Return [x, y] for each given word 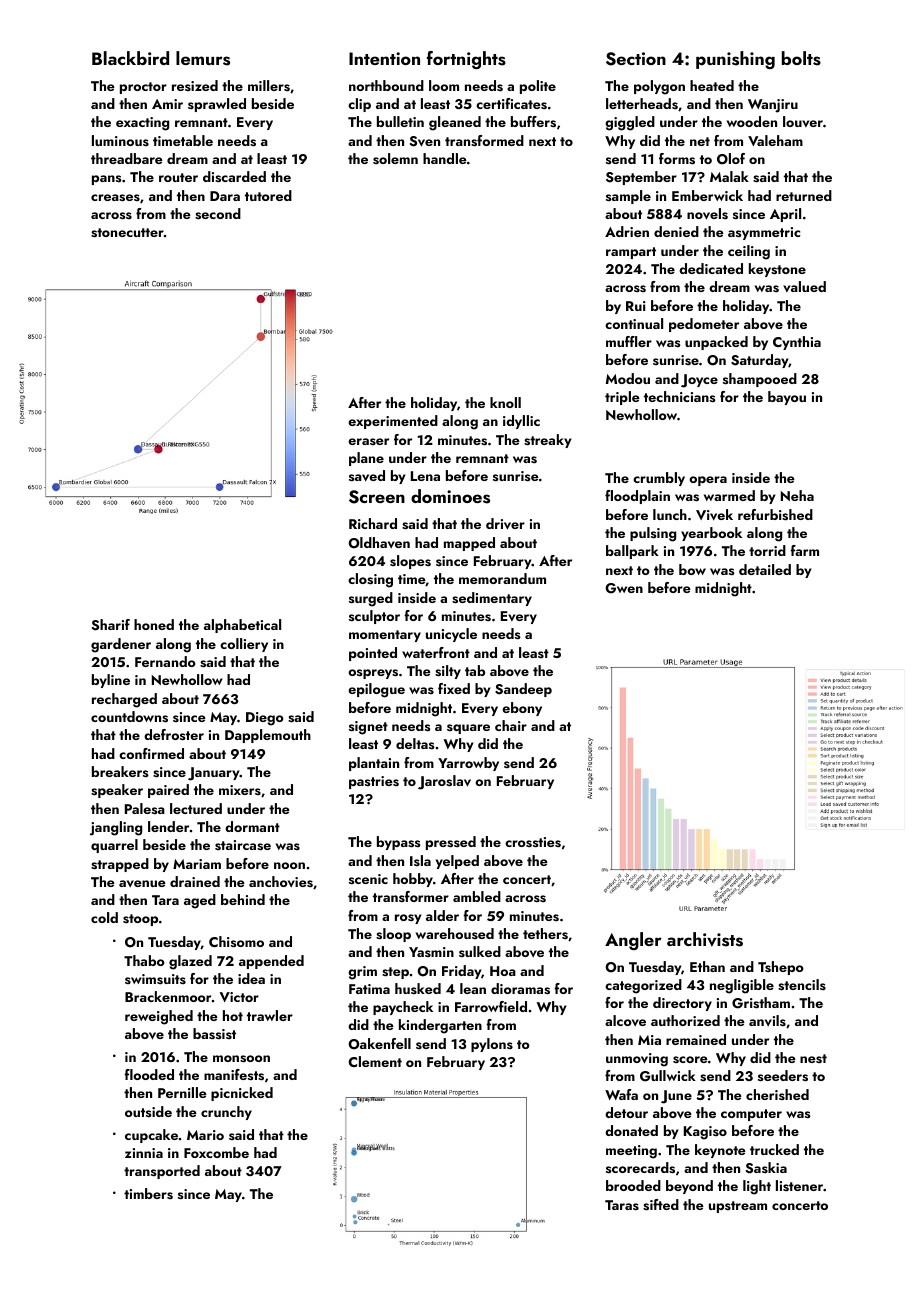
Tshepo [781, 968]
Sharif [111, 625]
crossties [533, 842]
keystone [777, 270]
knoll [505, 402]
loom [444, 85]
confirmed [151, 753]
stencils [802, 985]
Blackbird [130, 58]
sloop [393, 935]
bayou [787, 398]
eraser [368, 441]
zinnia [144, 1153]
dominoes [450, 496]
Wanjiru [773, 106]
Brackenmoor [168, 996]
